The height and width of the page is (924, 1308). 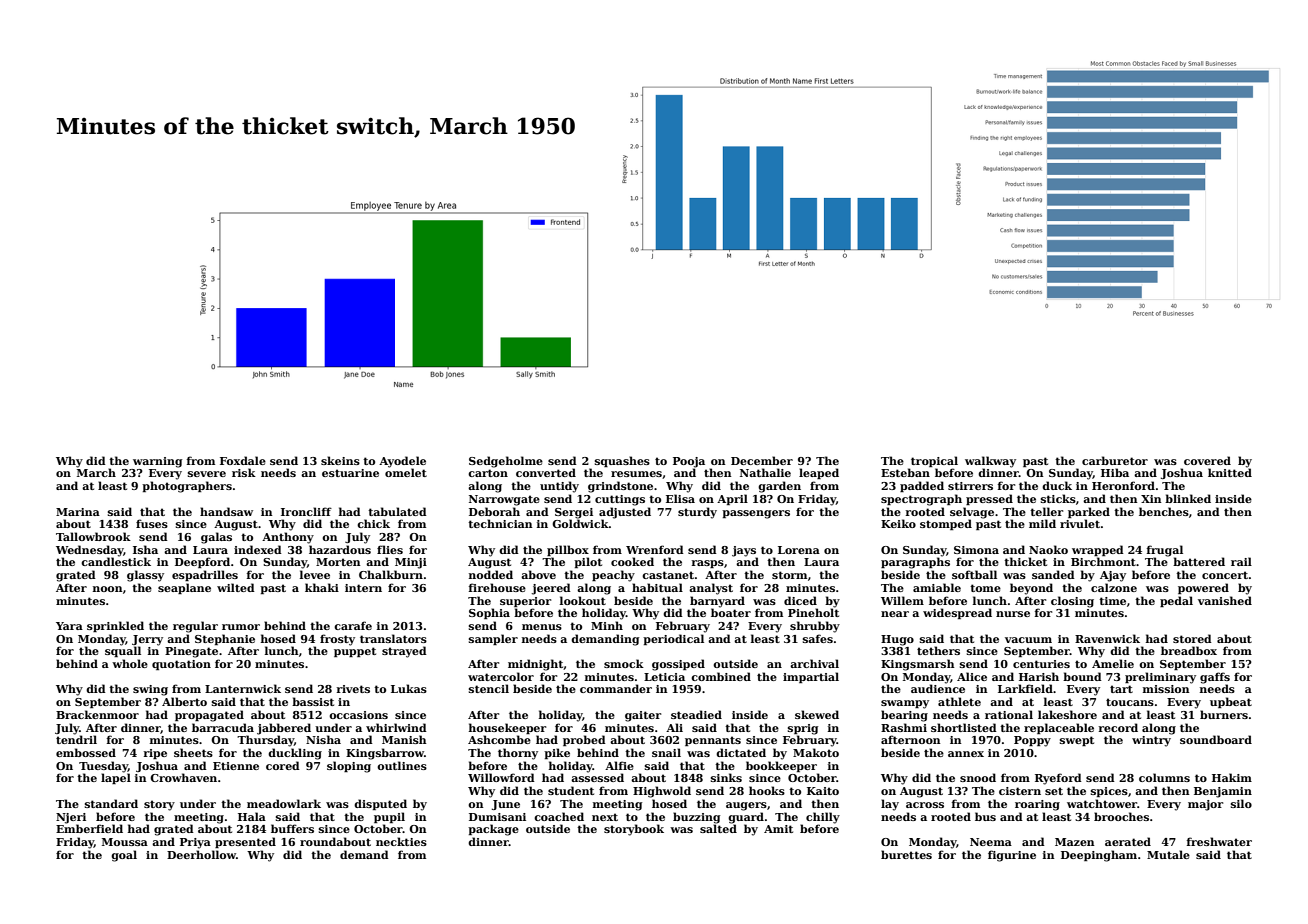 I want to click on carburetor, so click(x=1115, y=460).
